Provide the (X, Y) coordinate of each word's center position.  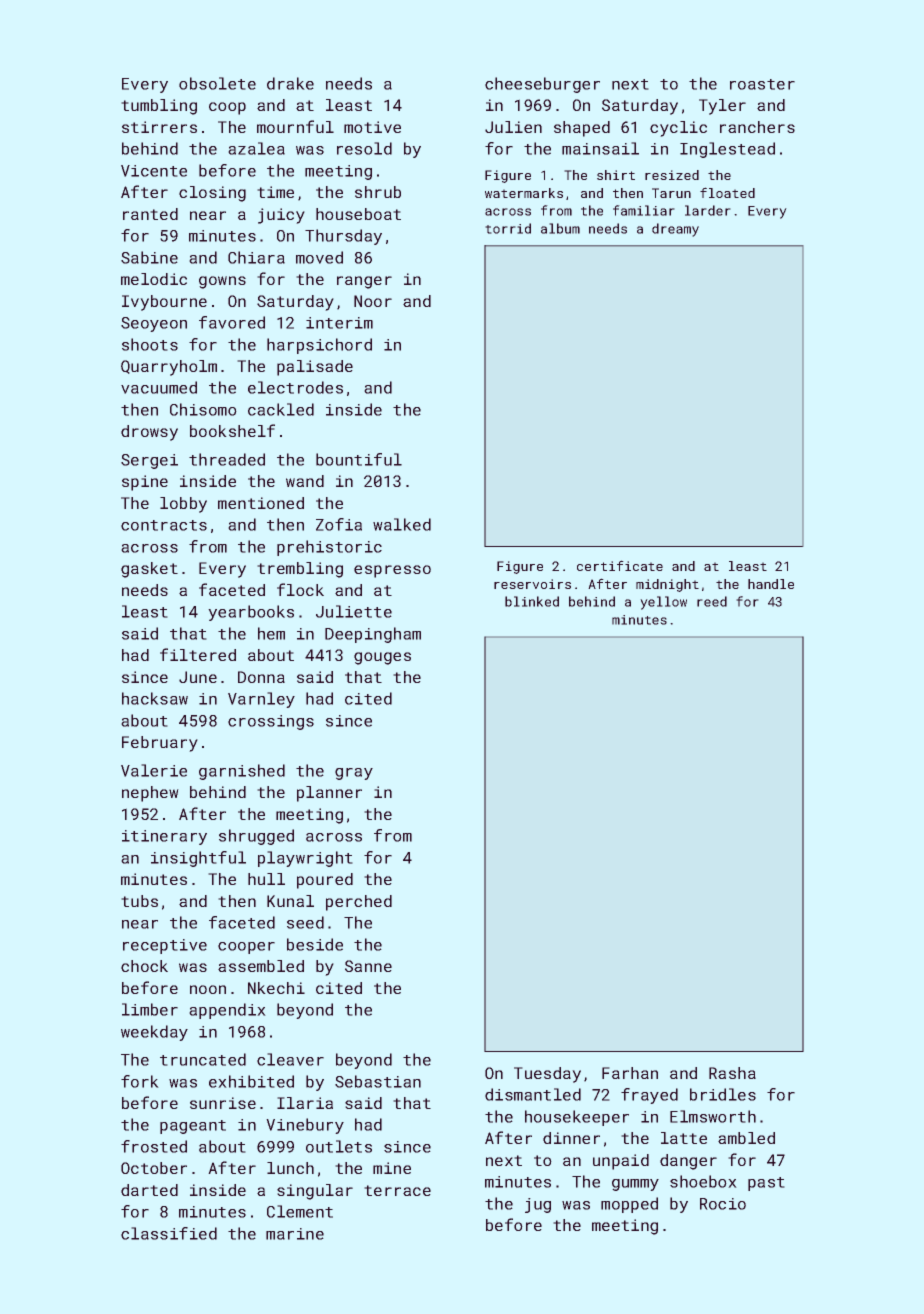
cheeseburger (542, 85)
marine (295, 1234)
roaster (762, 84)
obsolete (217, 83)
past (766, 1184)
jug (538, 1205)
